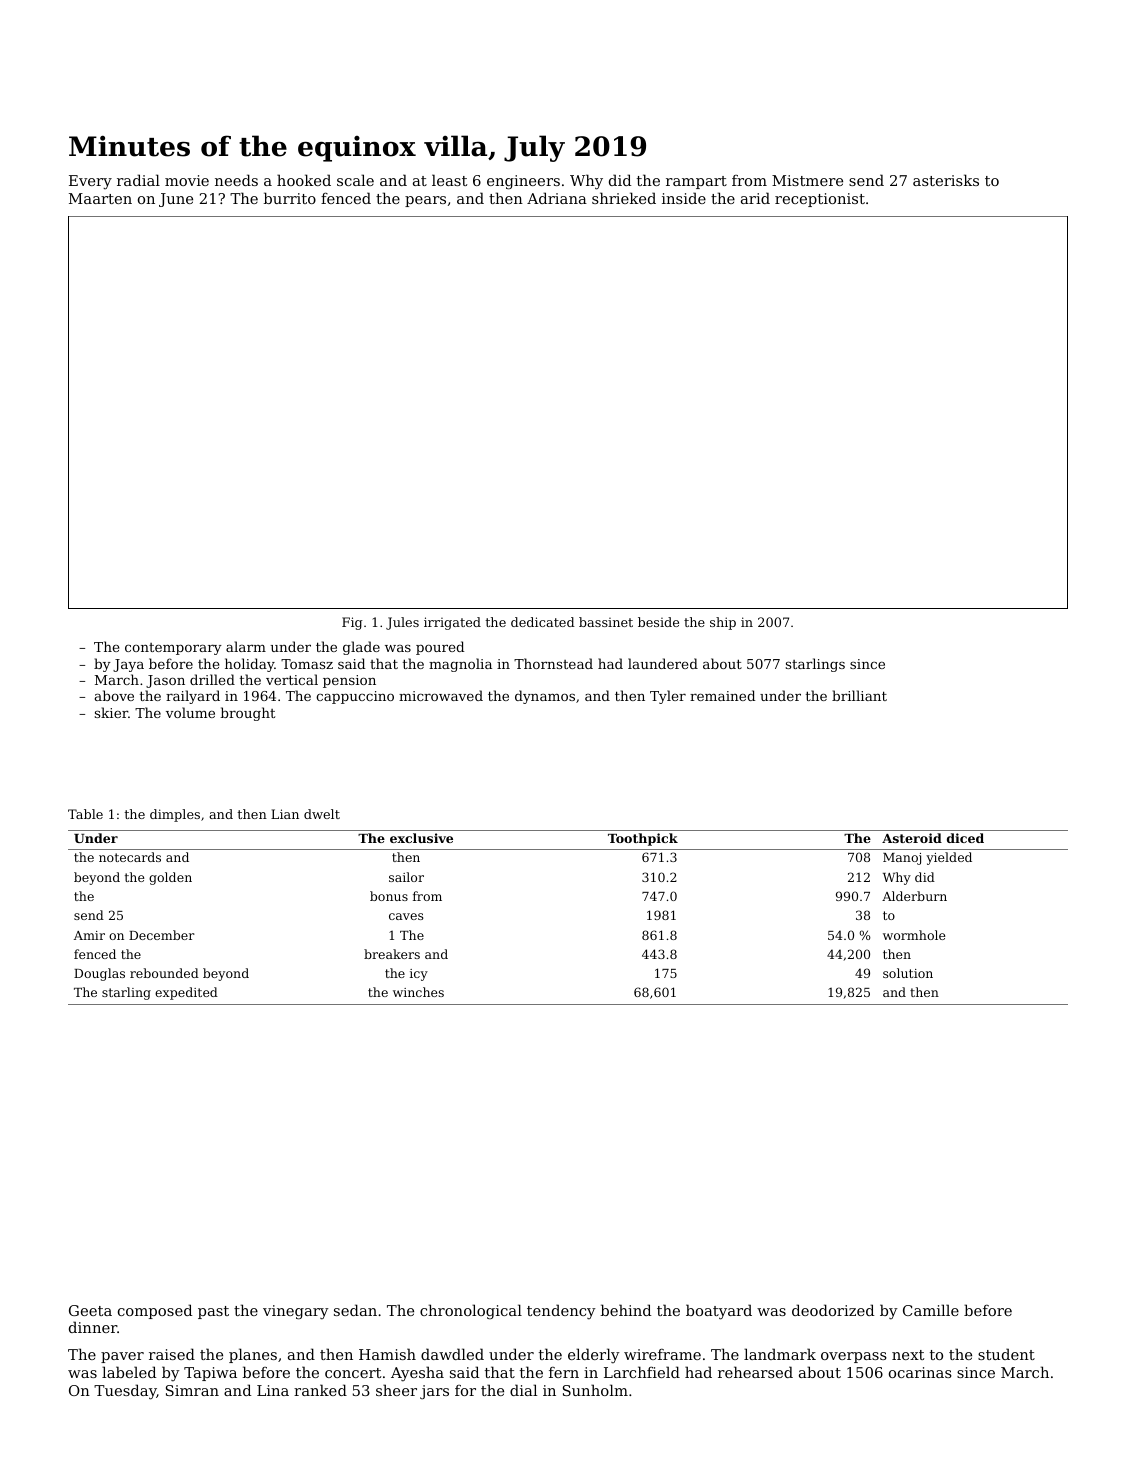 The image size is (1136, 1470). I want to click on Manoj, so click(902, 859).
